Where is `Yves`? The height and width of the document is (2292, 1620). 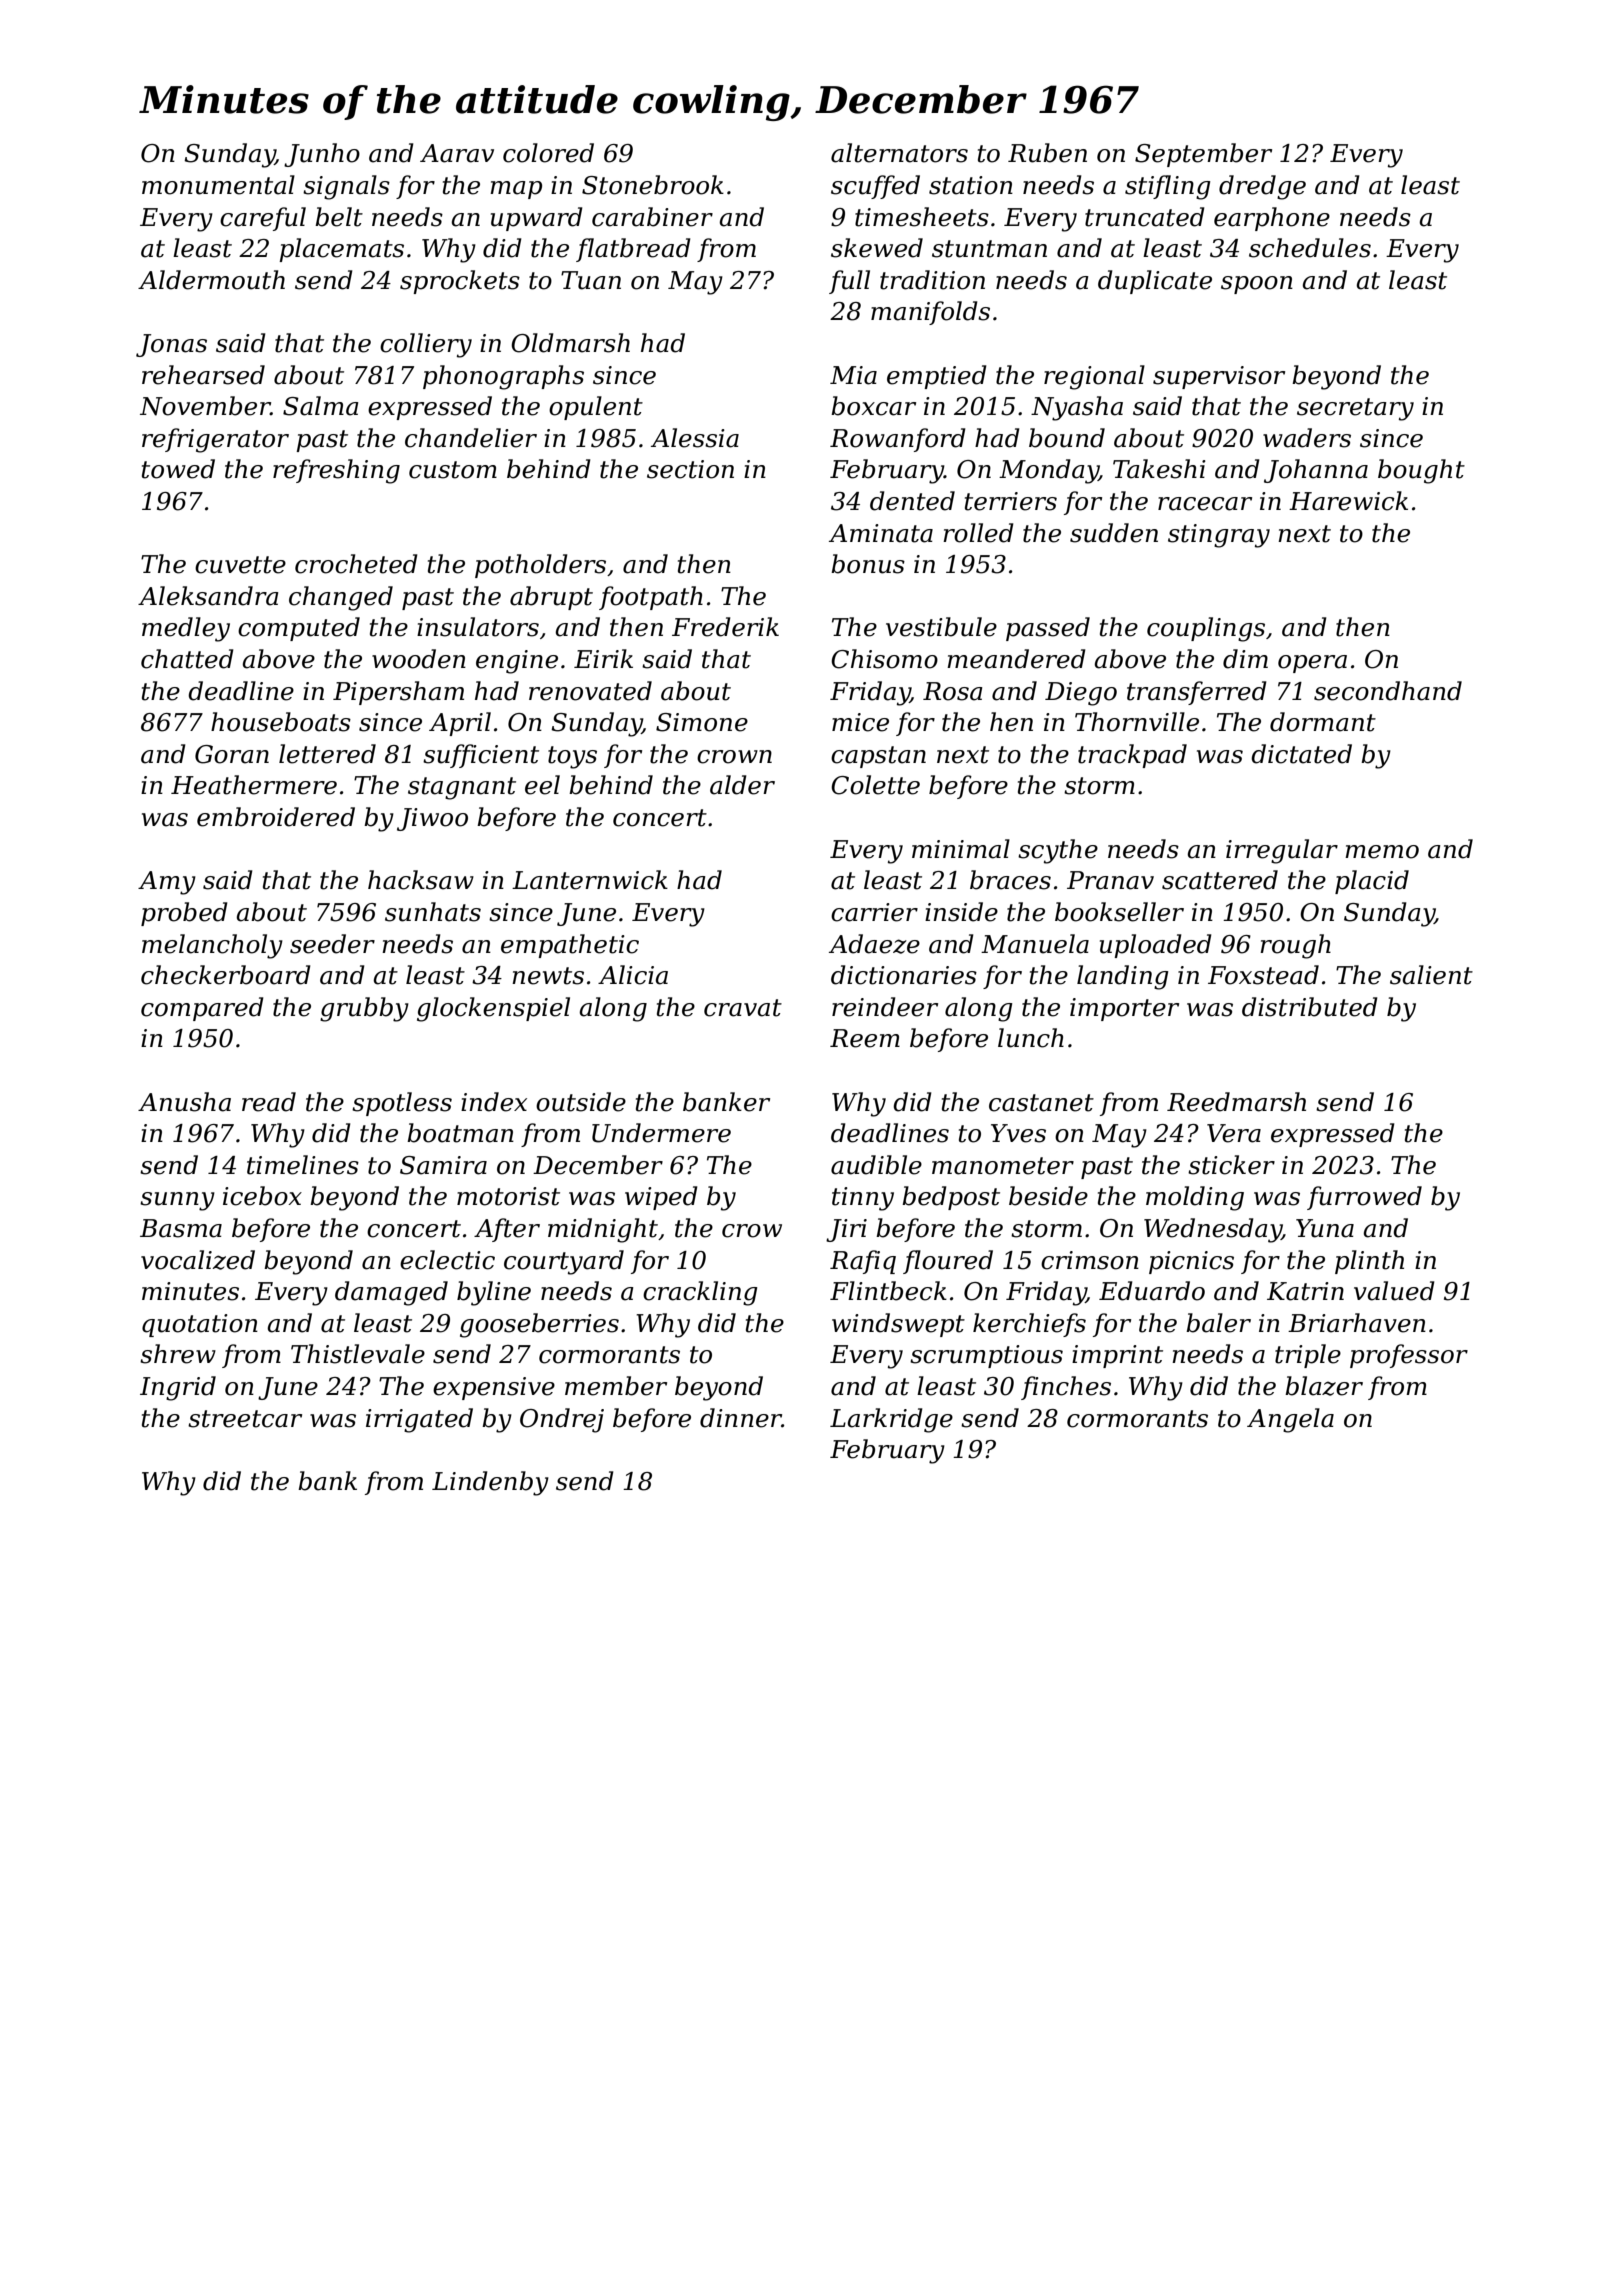
Yves is located at coordinates (1018, 1133).
